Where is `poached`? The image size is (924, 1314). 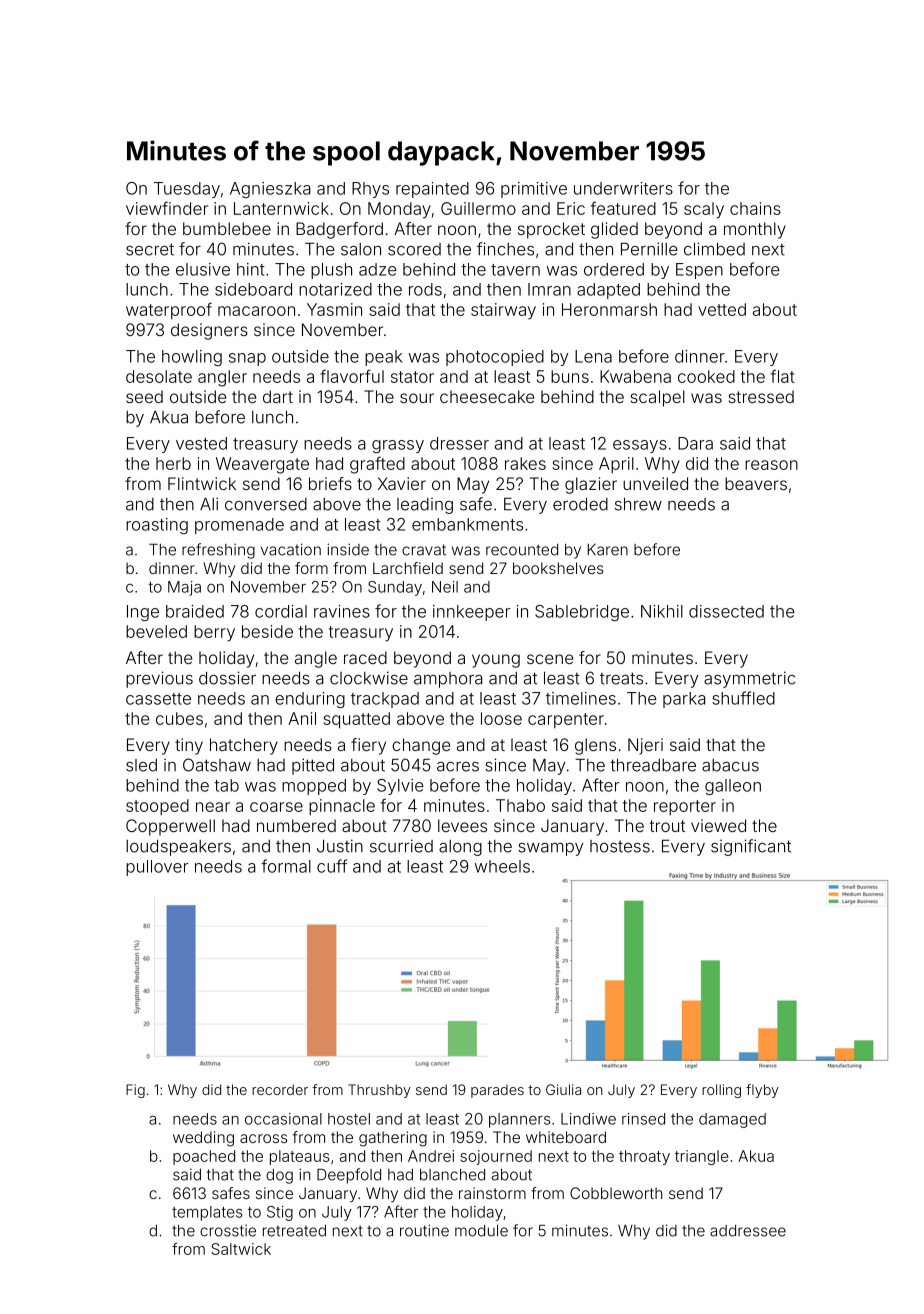 poached is located at coordinates (204, 1157).
